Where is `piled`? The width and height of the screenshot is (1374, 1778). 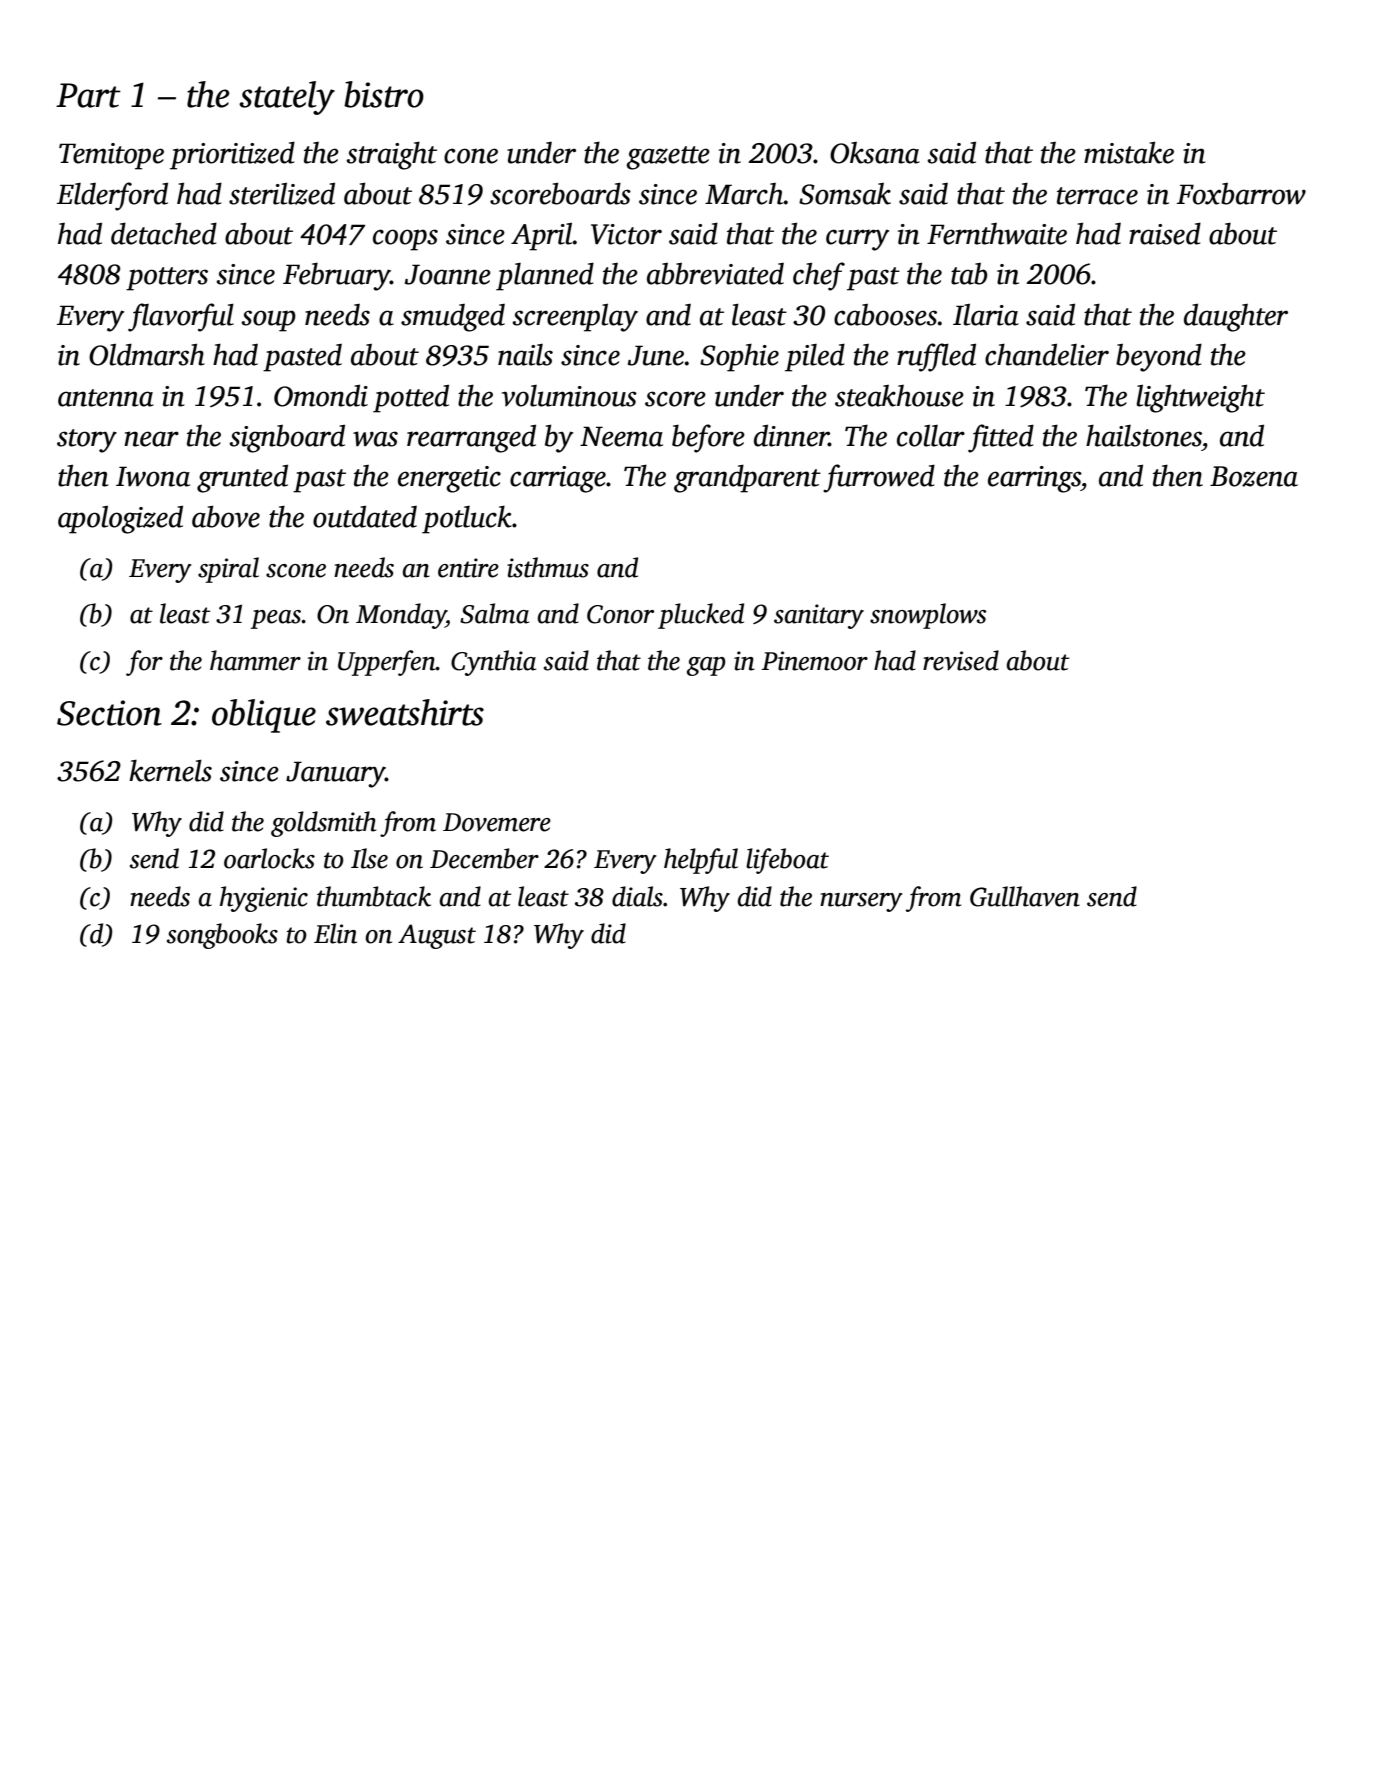
piled is located at coordinates (815, 357).
